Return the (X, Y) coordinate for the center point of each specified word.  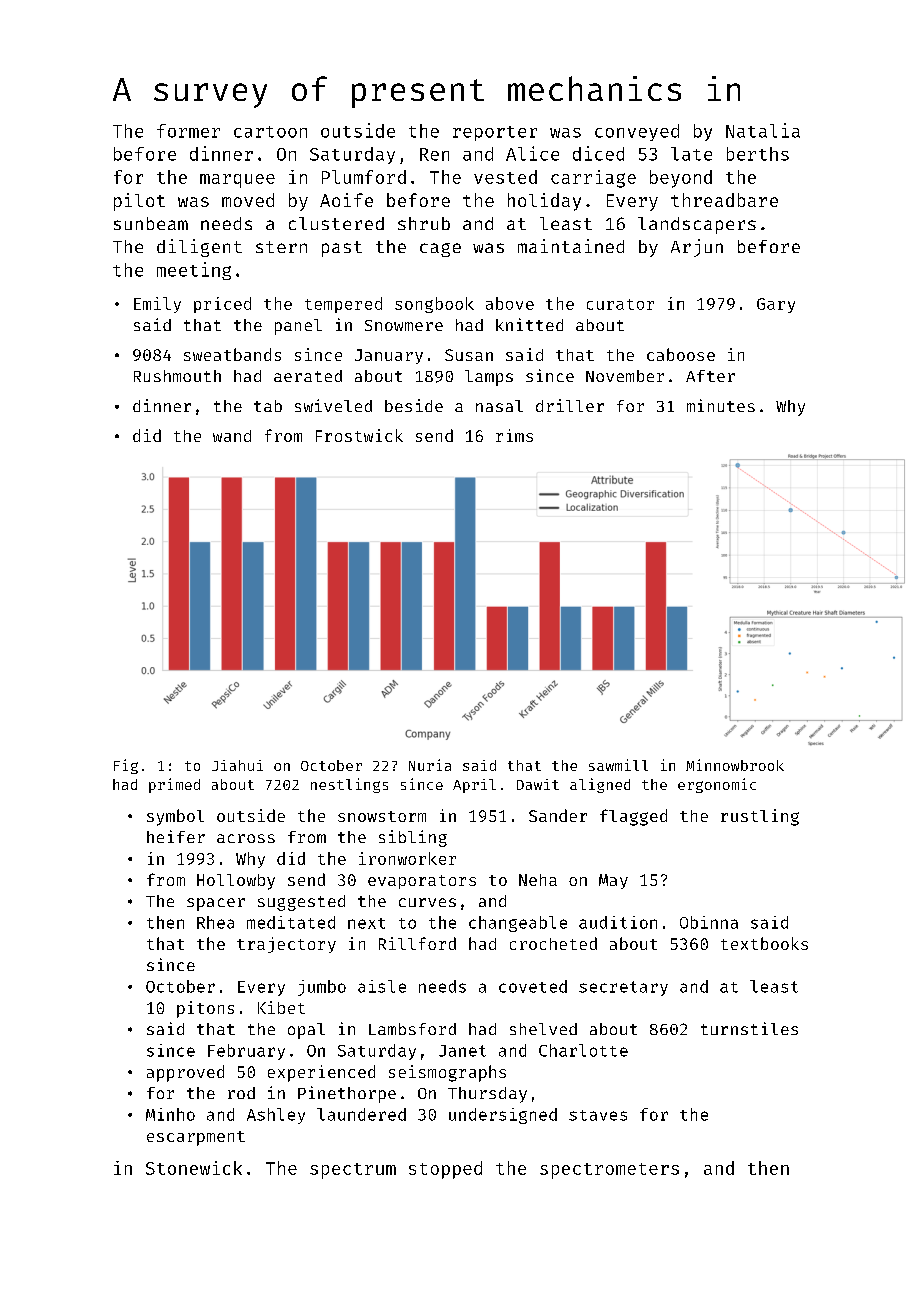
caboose (681, 354)
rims (514, 435)
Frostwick (359, 435)
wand (232, 436)
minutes (721, 405)
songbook (434, 305)
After (710, 376)
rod (241, 1093)
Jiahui (237, 765)
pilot (139, 202)
